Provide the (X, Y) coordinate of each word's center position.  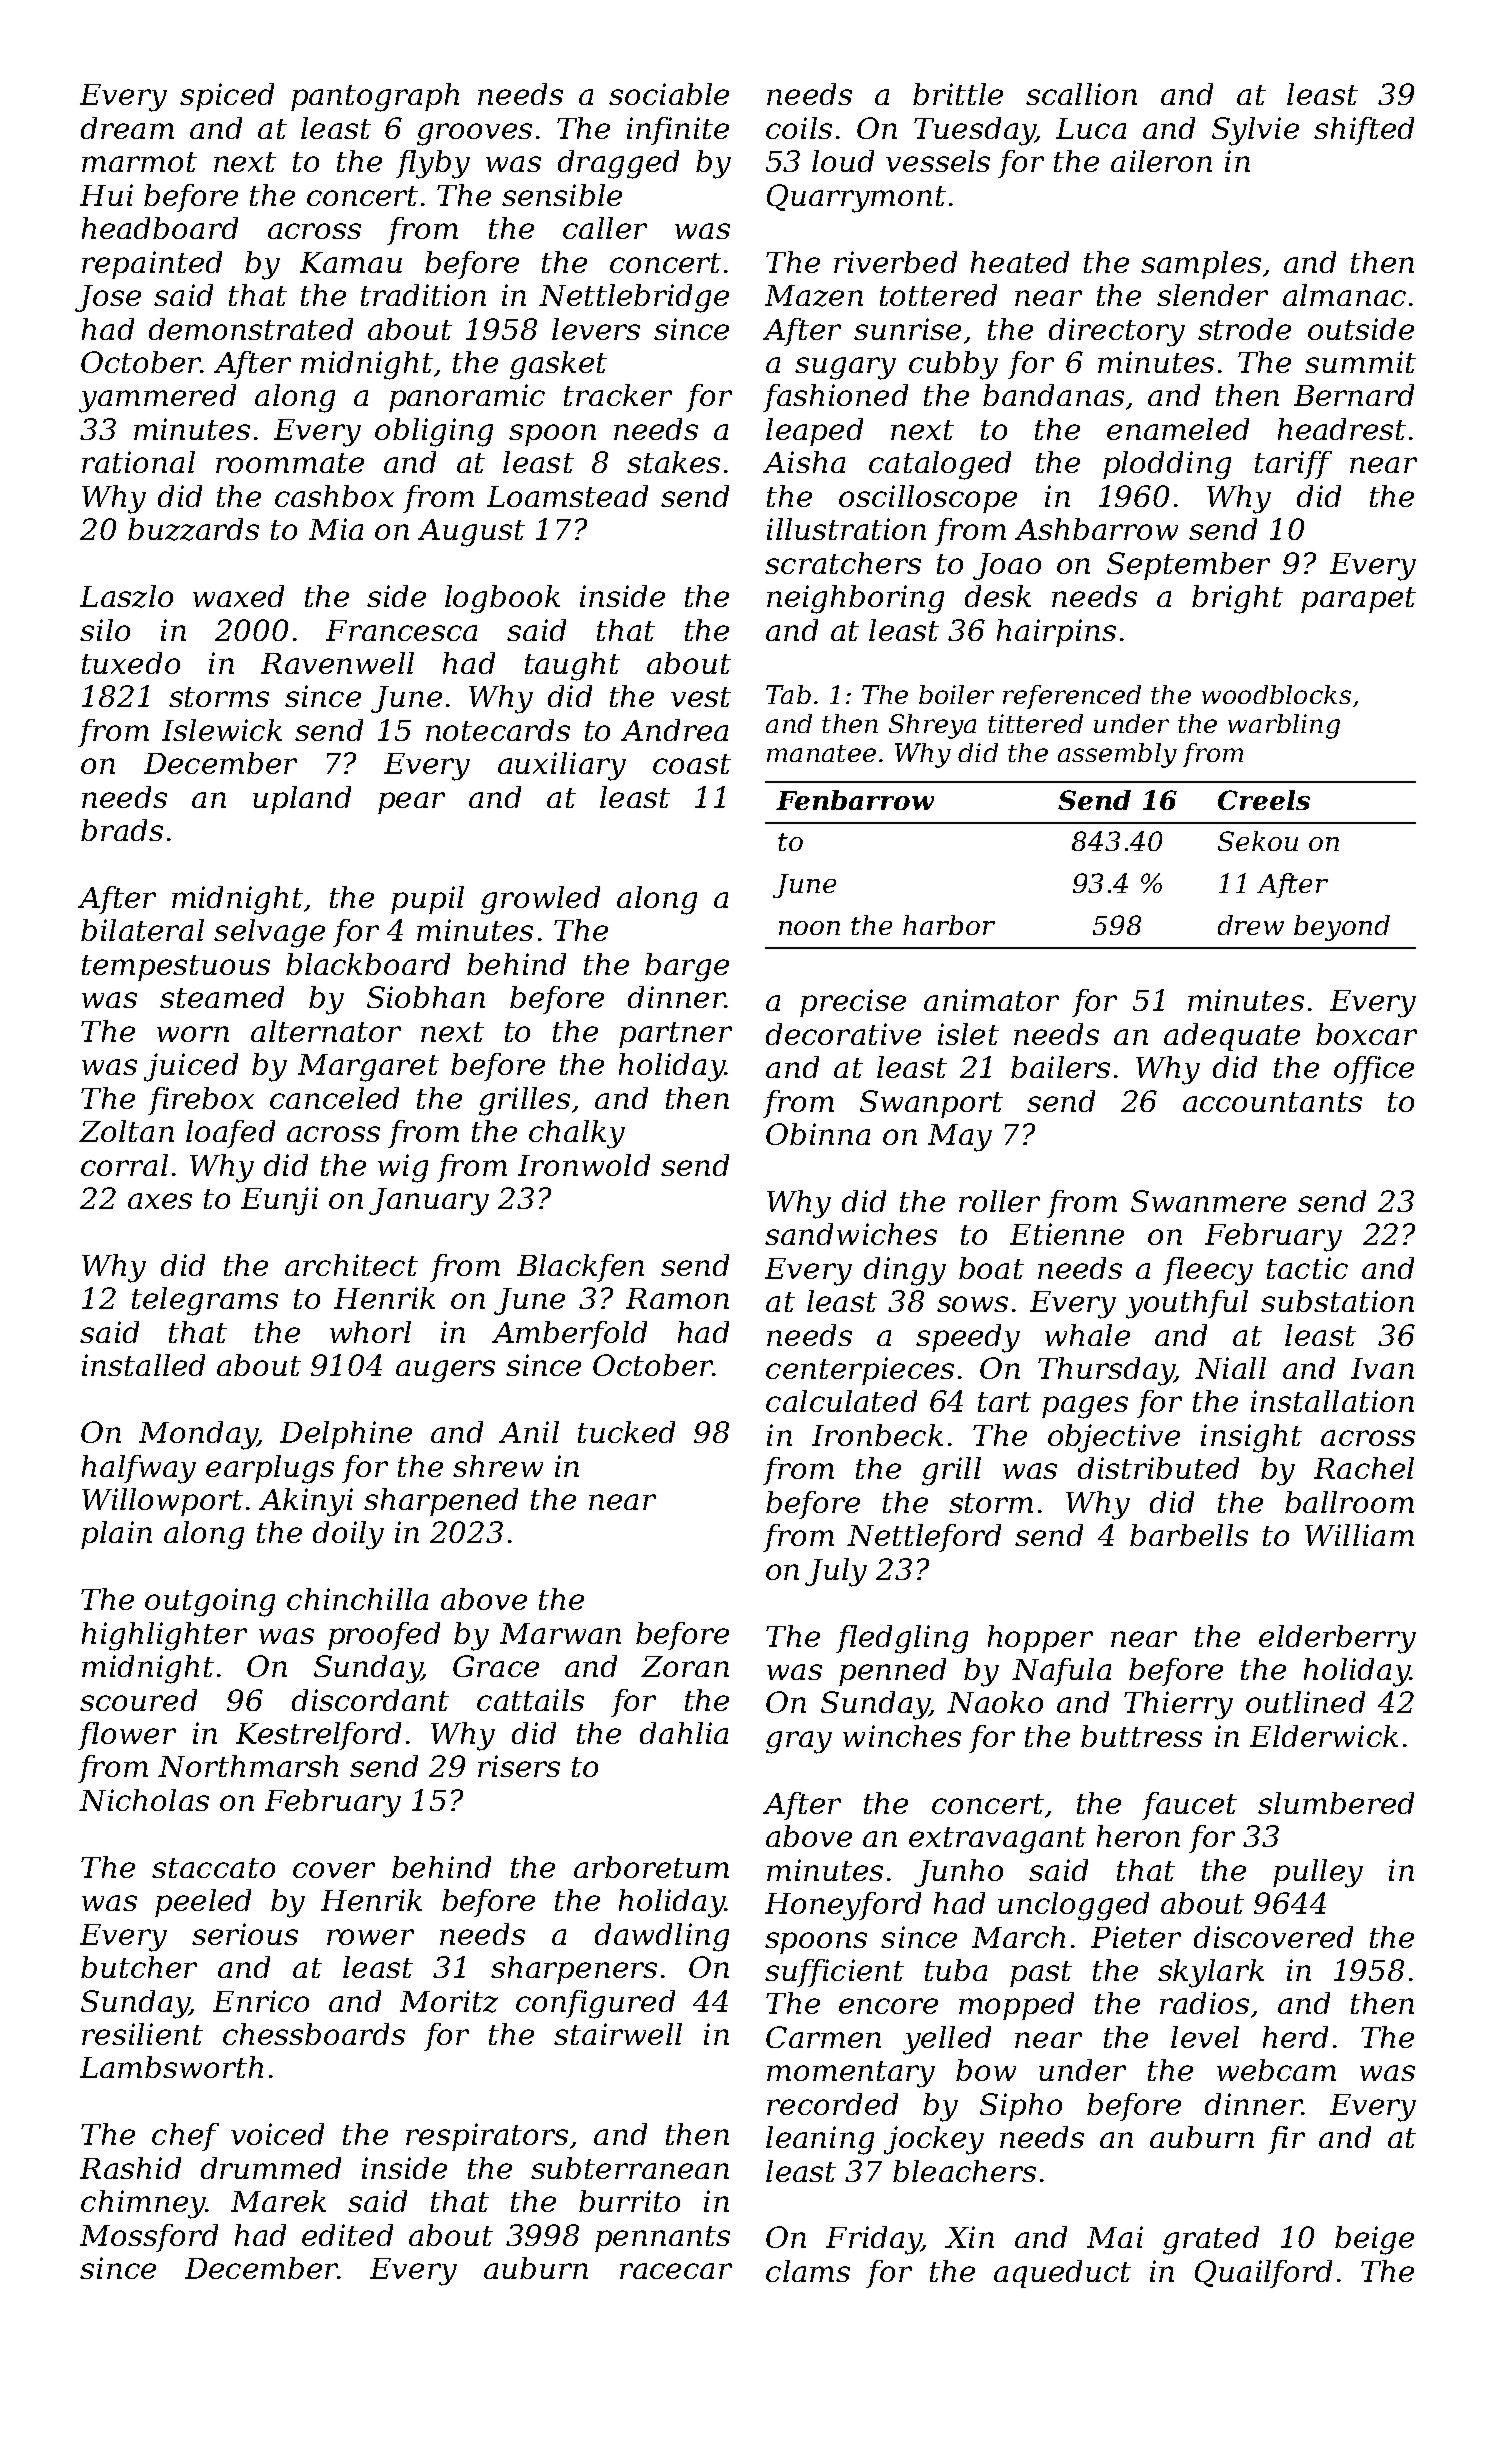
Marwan (560, 1633)
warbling (1284, 726)
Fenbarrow (855, 800)
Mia (336, 529)
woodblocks (1276, 694)
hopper (1040, 1639)
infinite (678, 131)
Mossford (149, 2238)
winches (902, 1736)
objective (1114, 1438)
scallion (1081, 94)
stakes (673, 462)
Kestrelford (318, 1736)
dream (127, 128)
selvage (269, 933)
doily (348, 1535)
